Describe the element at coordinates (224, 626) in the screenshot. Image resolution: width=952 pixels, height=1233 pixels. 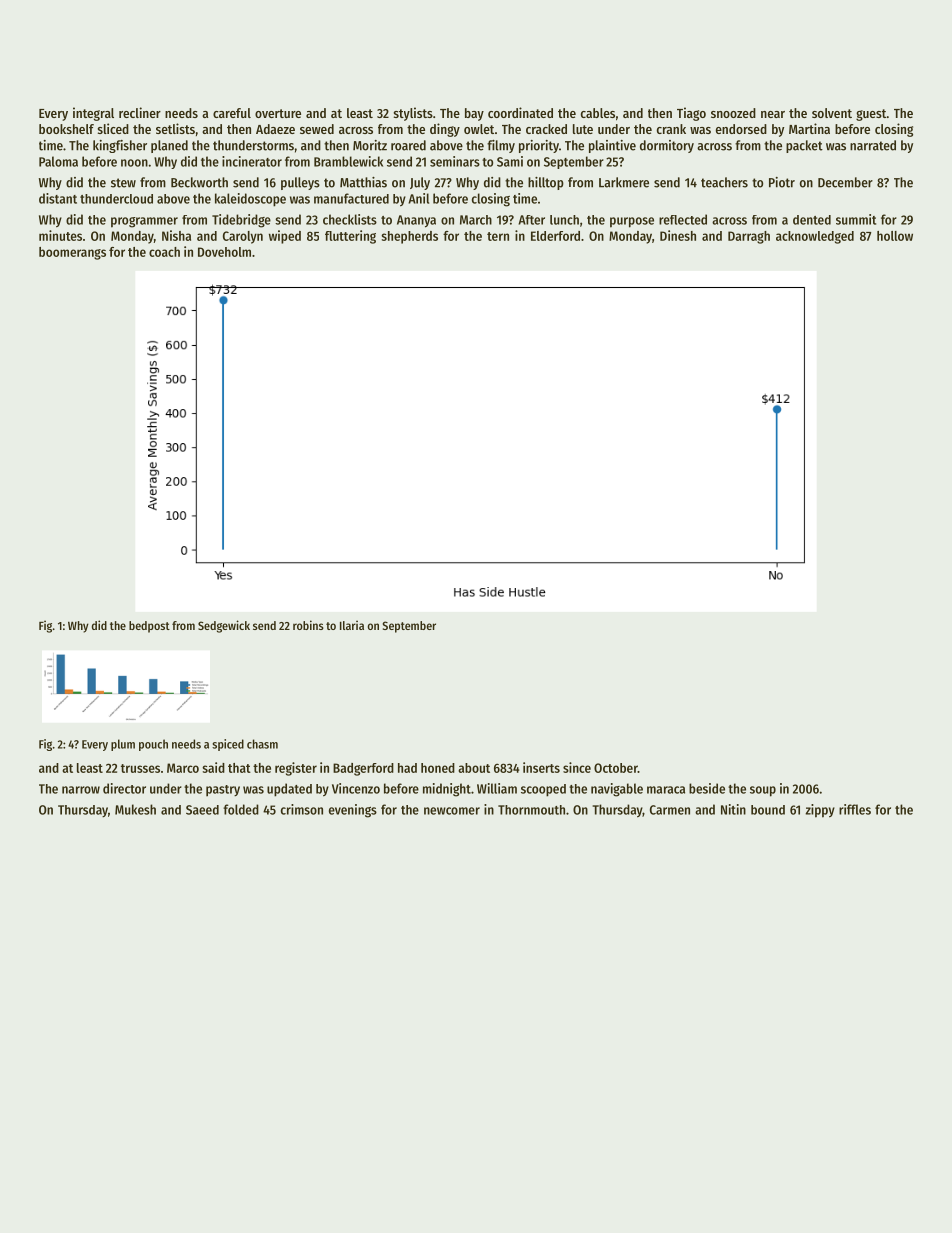
I see `Sedgewick` at that location.
